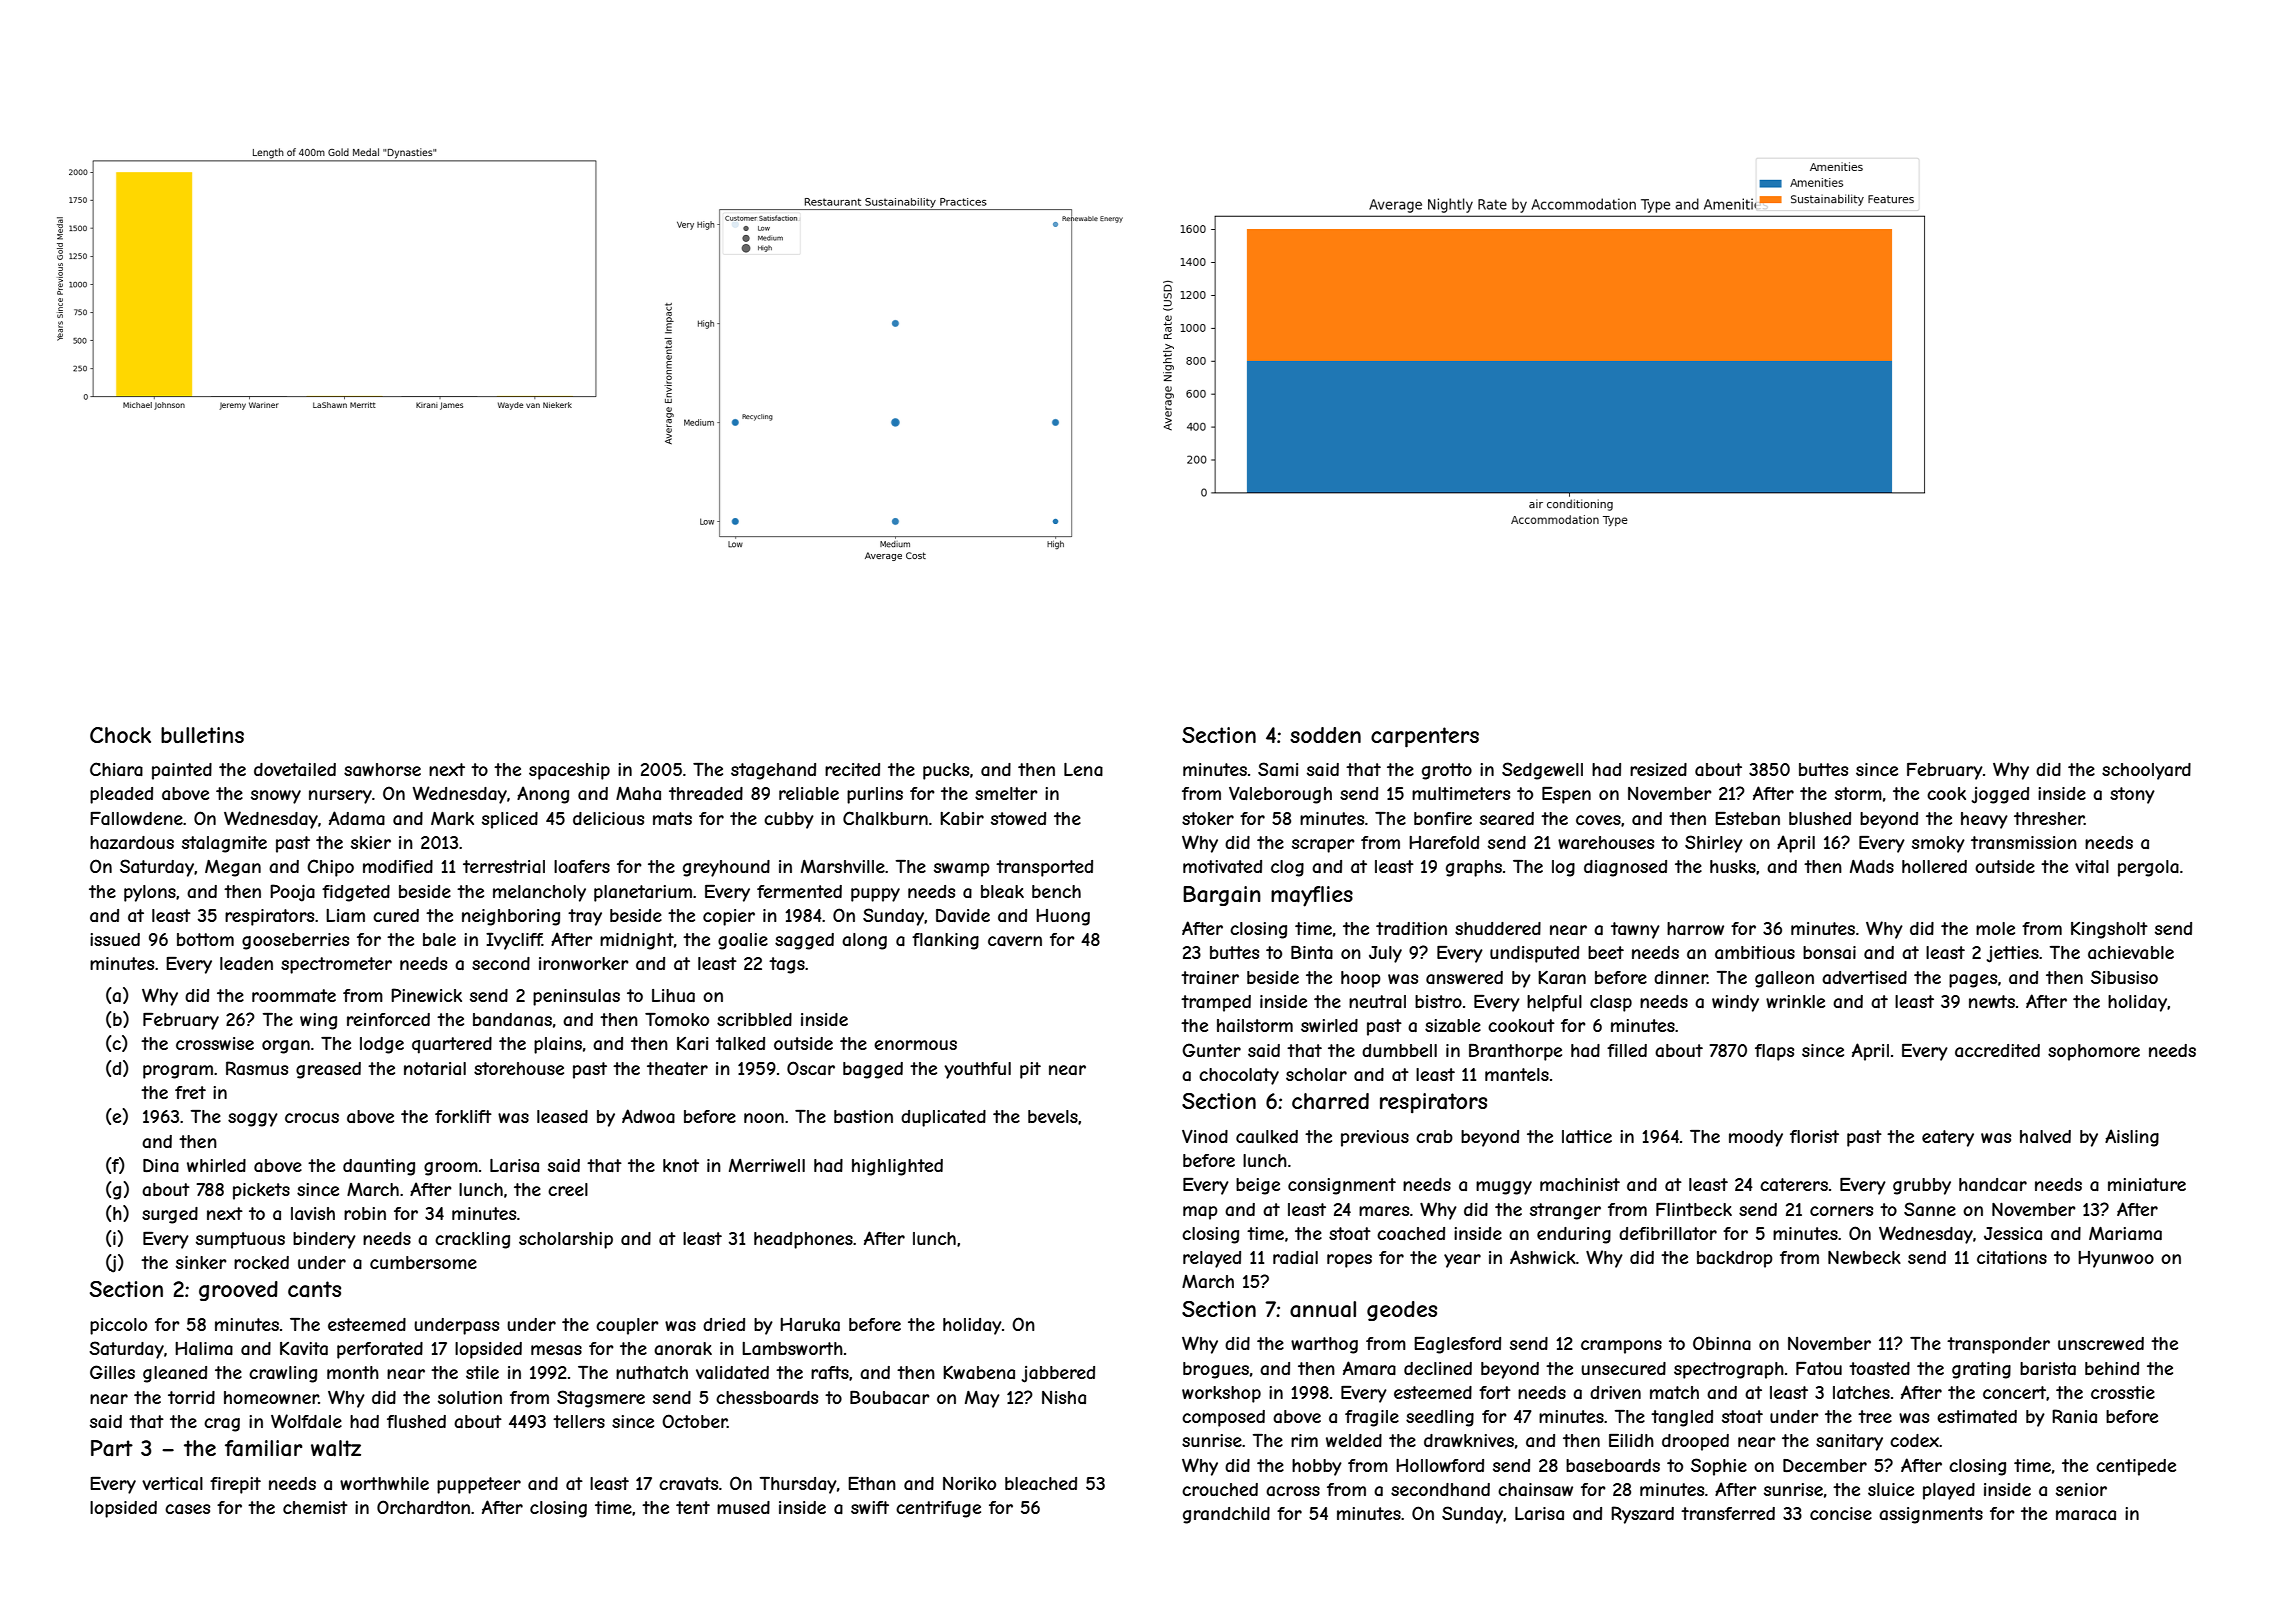 Image resolution: width=2292 pixels, height=1620 pixels. Describe the element at coordinates (315, 1507) in the screenshot. I see `chemist` at that location.
